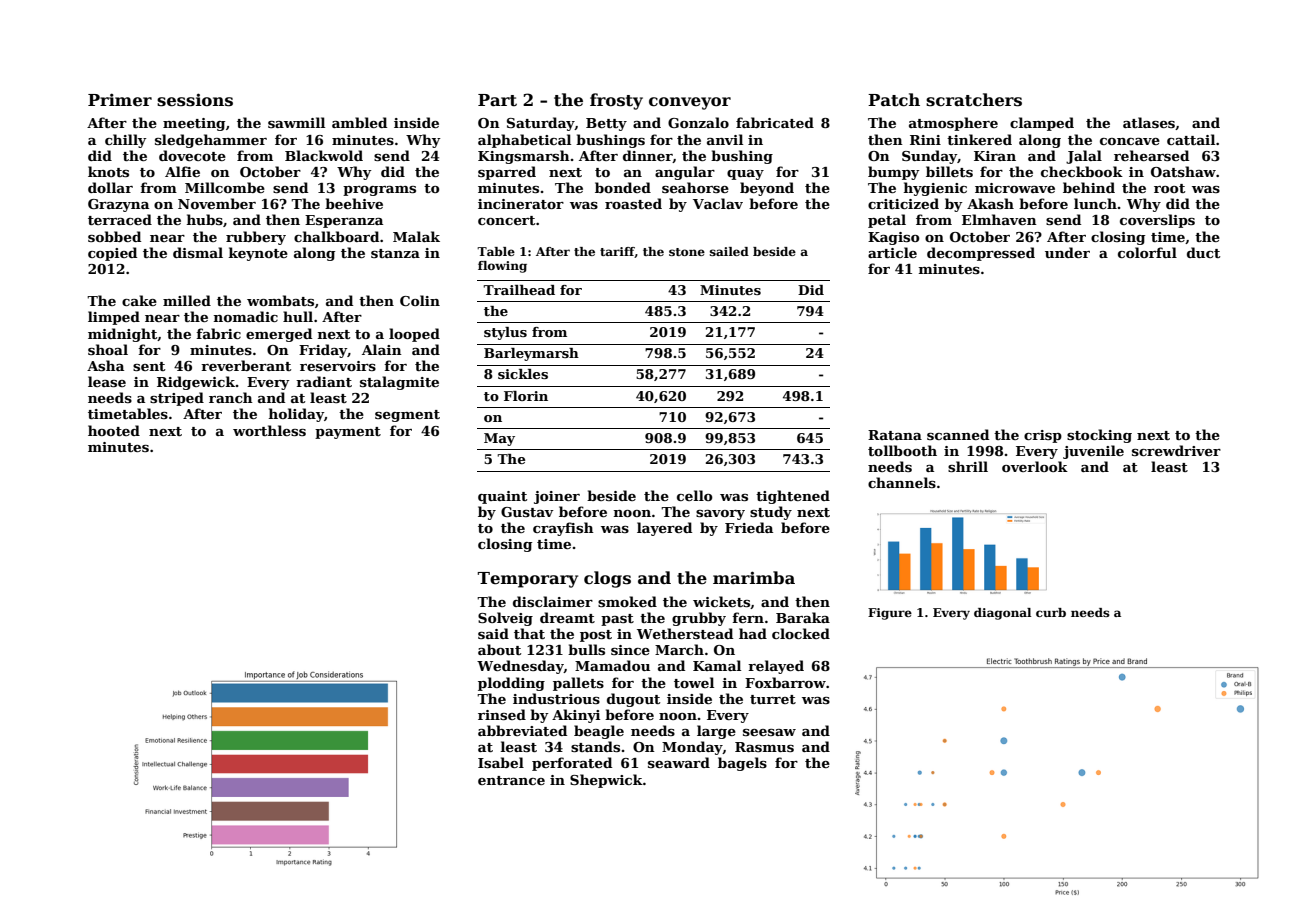 The image size is (1308, 924). What do you see at coordinates (527, 512) in the page?
I see `Gustav` at bounding box center [527, 512].
